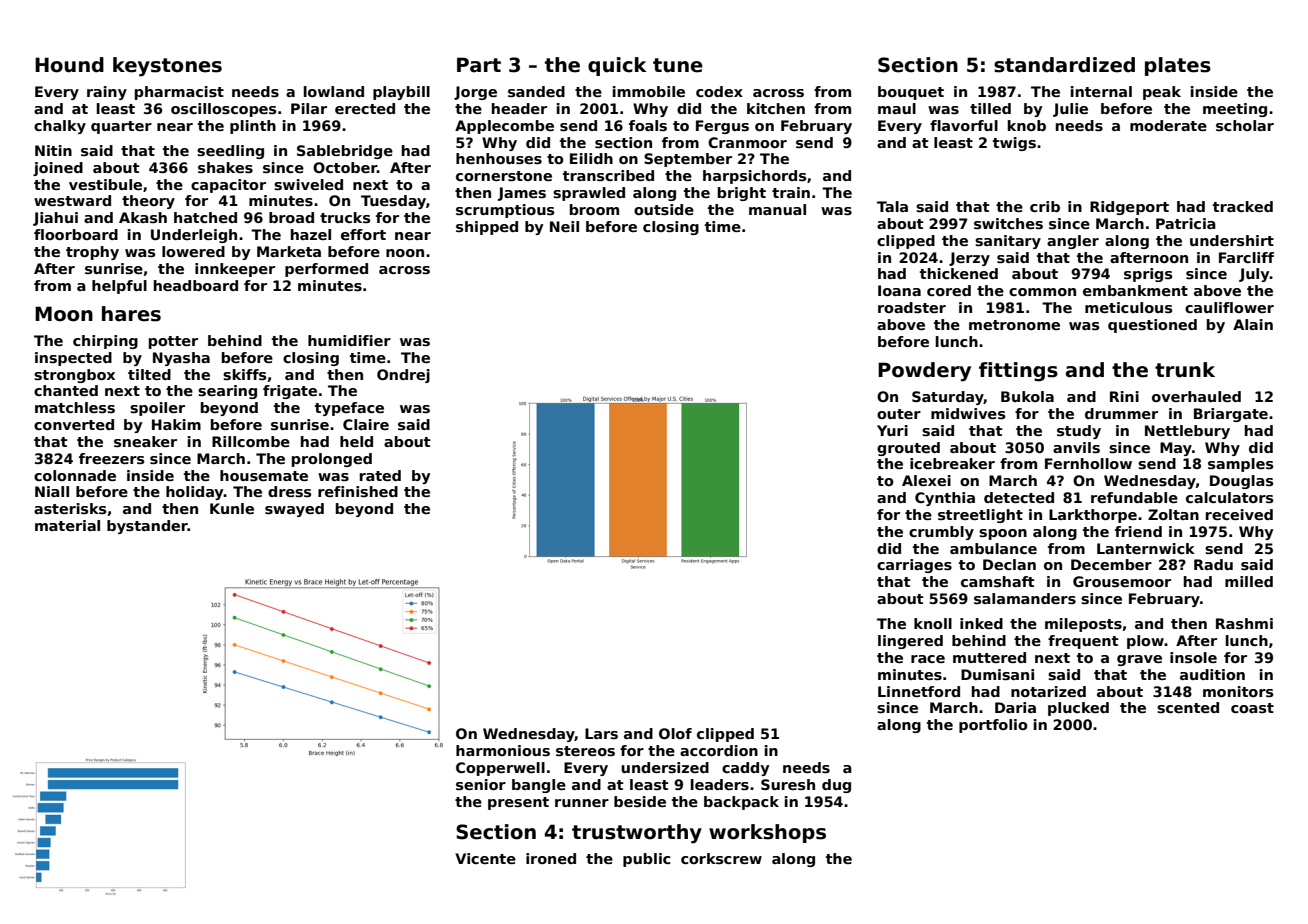 This image has width=1308, height=924. Describe the element at coordinates (403, 376) in the image. I see `Ondrej` at that location.
